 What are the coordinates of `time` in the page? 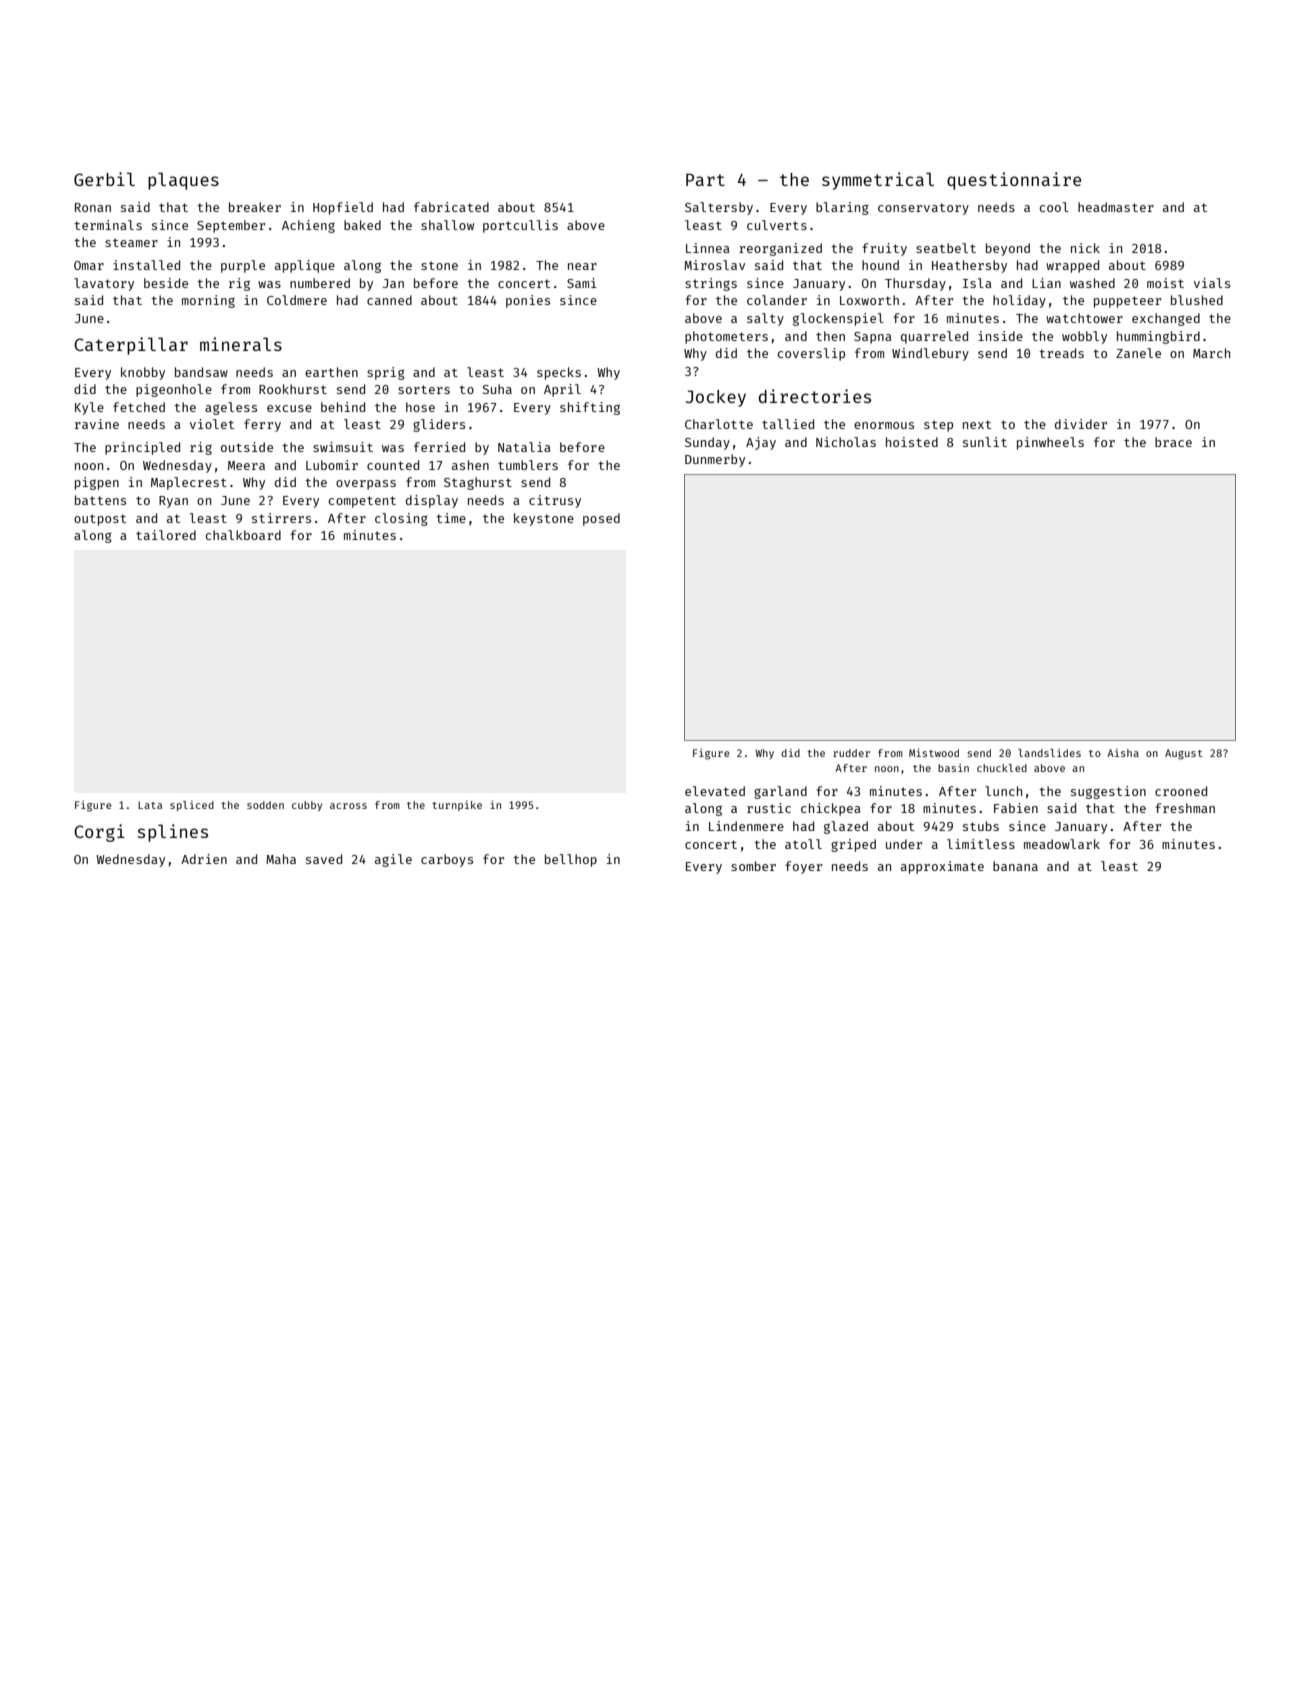 It's located at (451, 518).
